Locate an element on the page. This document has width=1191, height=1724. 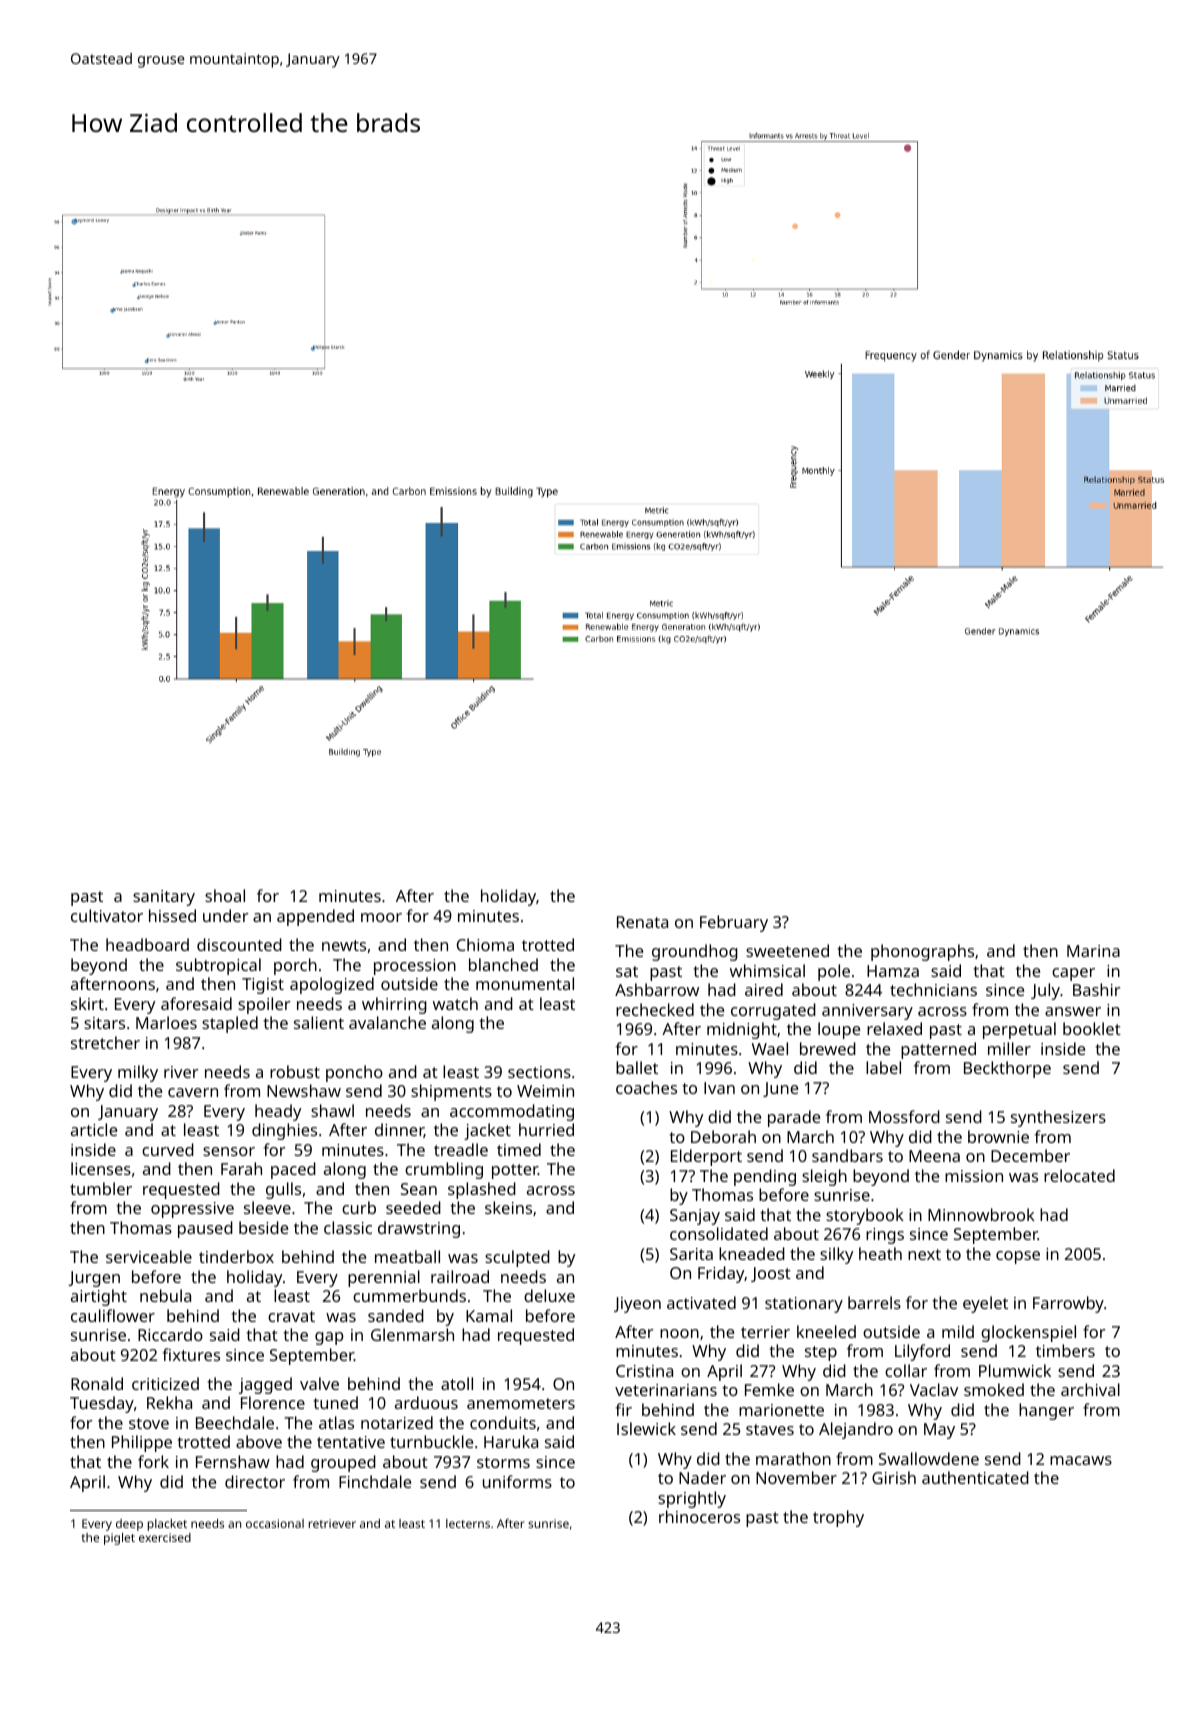
smoked is located at coordinates (994, 1389).
